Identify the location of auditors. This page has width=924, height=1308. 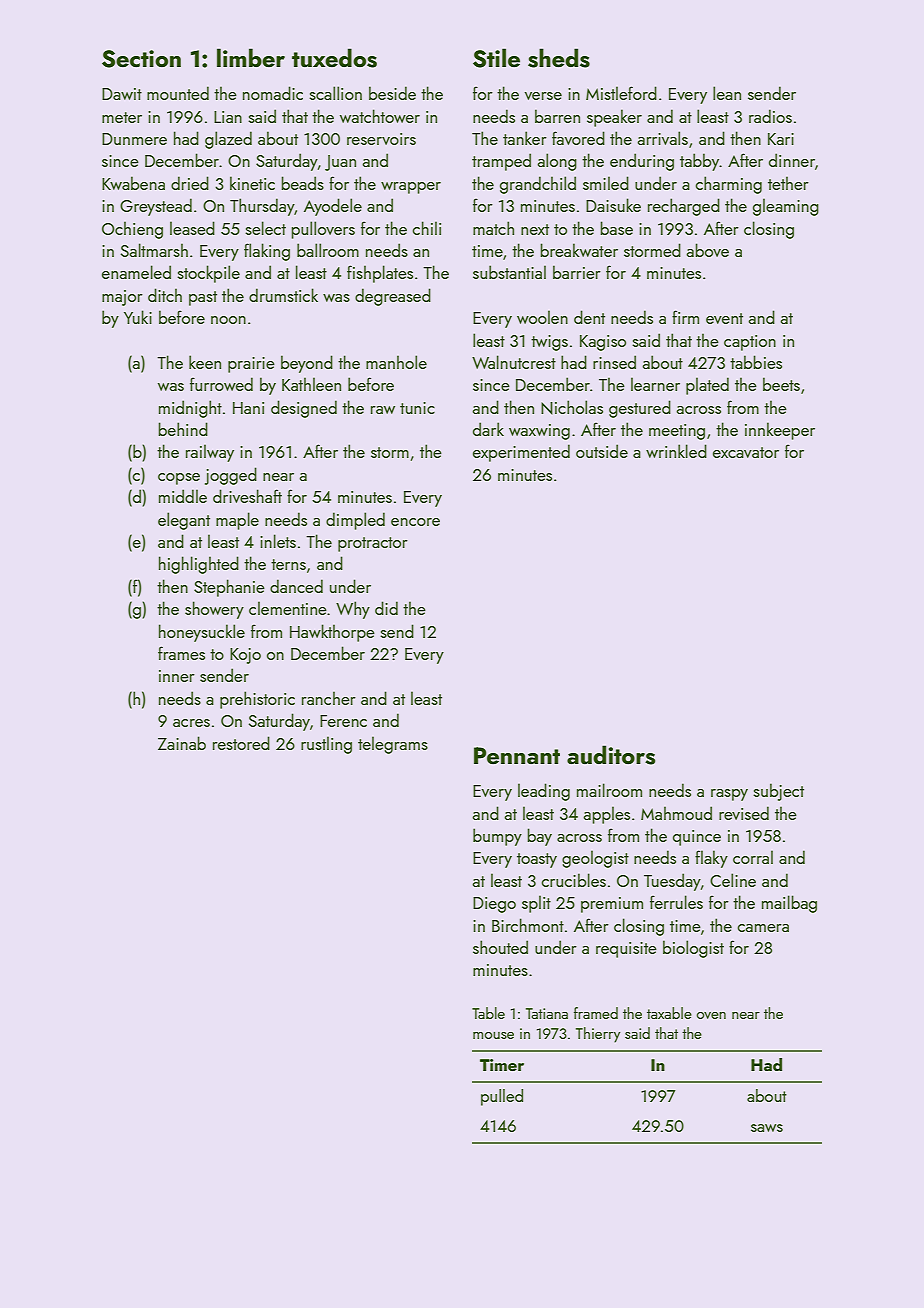
(611, 755).
